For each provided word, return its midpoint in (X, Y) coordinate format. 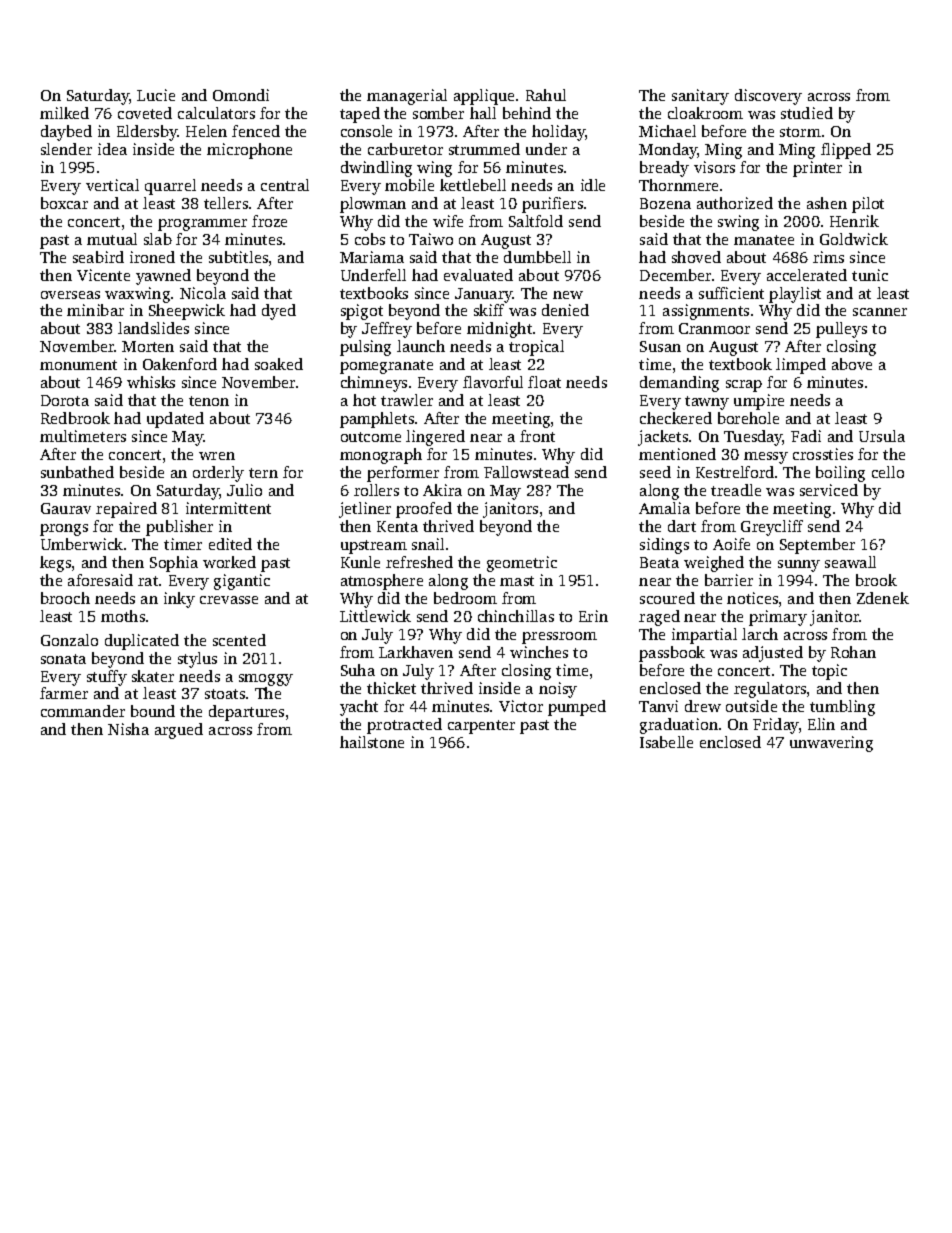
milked (64, 113)
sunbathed (77, 472)
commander (83, 711)
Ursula (882, 436)
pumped (577, 708)
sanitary (700, 97)
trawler (407, 400)
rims (828, 257)
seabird (98, 257)
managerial (407, 97)
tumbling (842, 708)
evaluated (478, 275)
